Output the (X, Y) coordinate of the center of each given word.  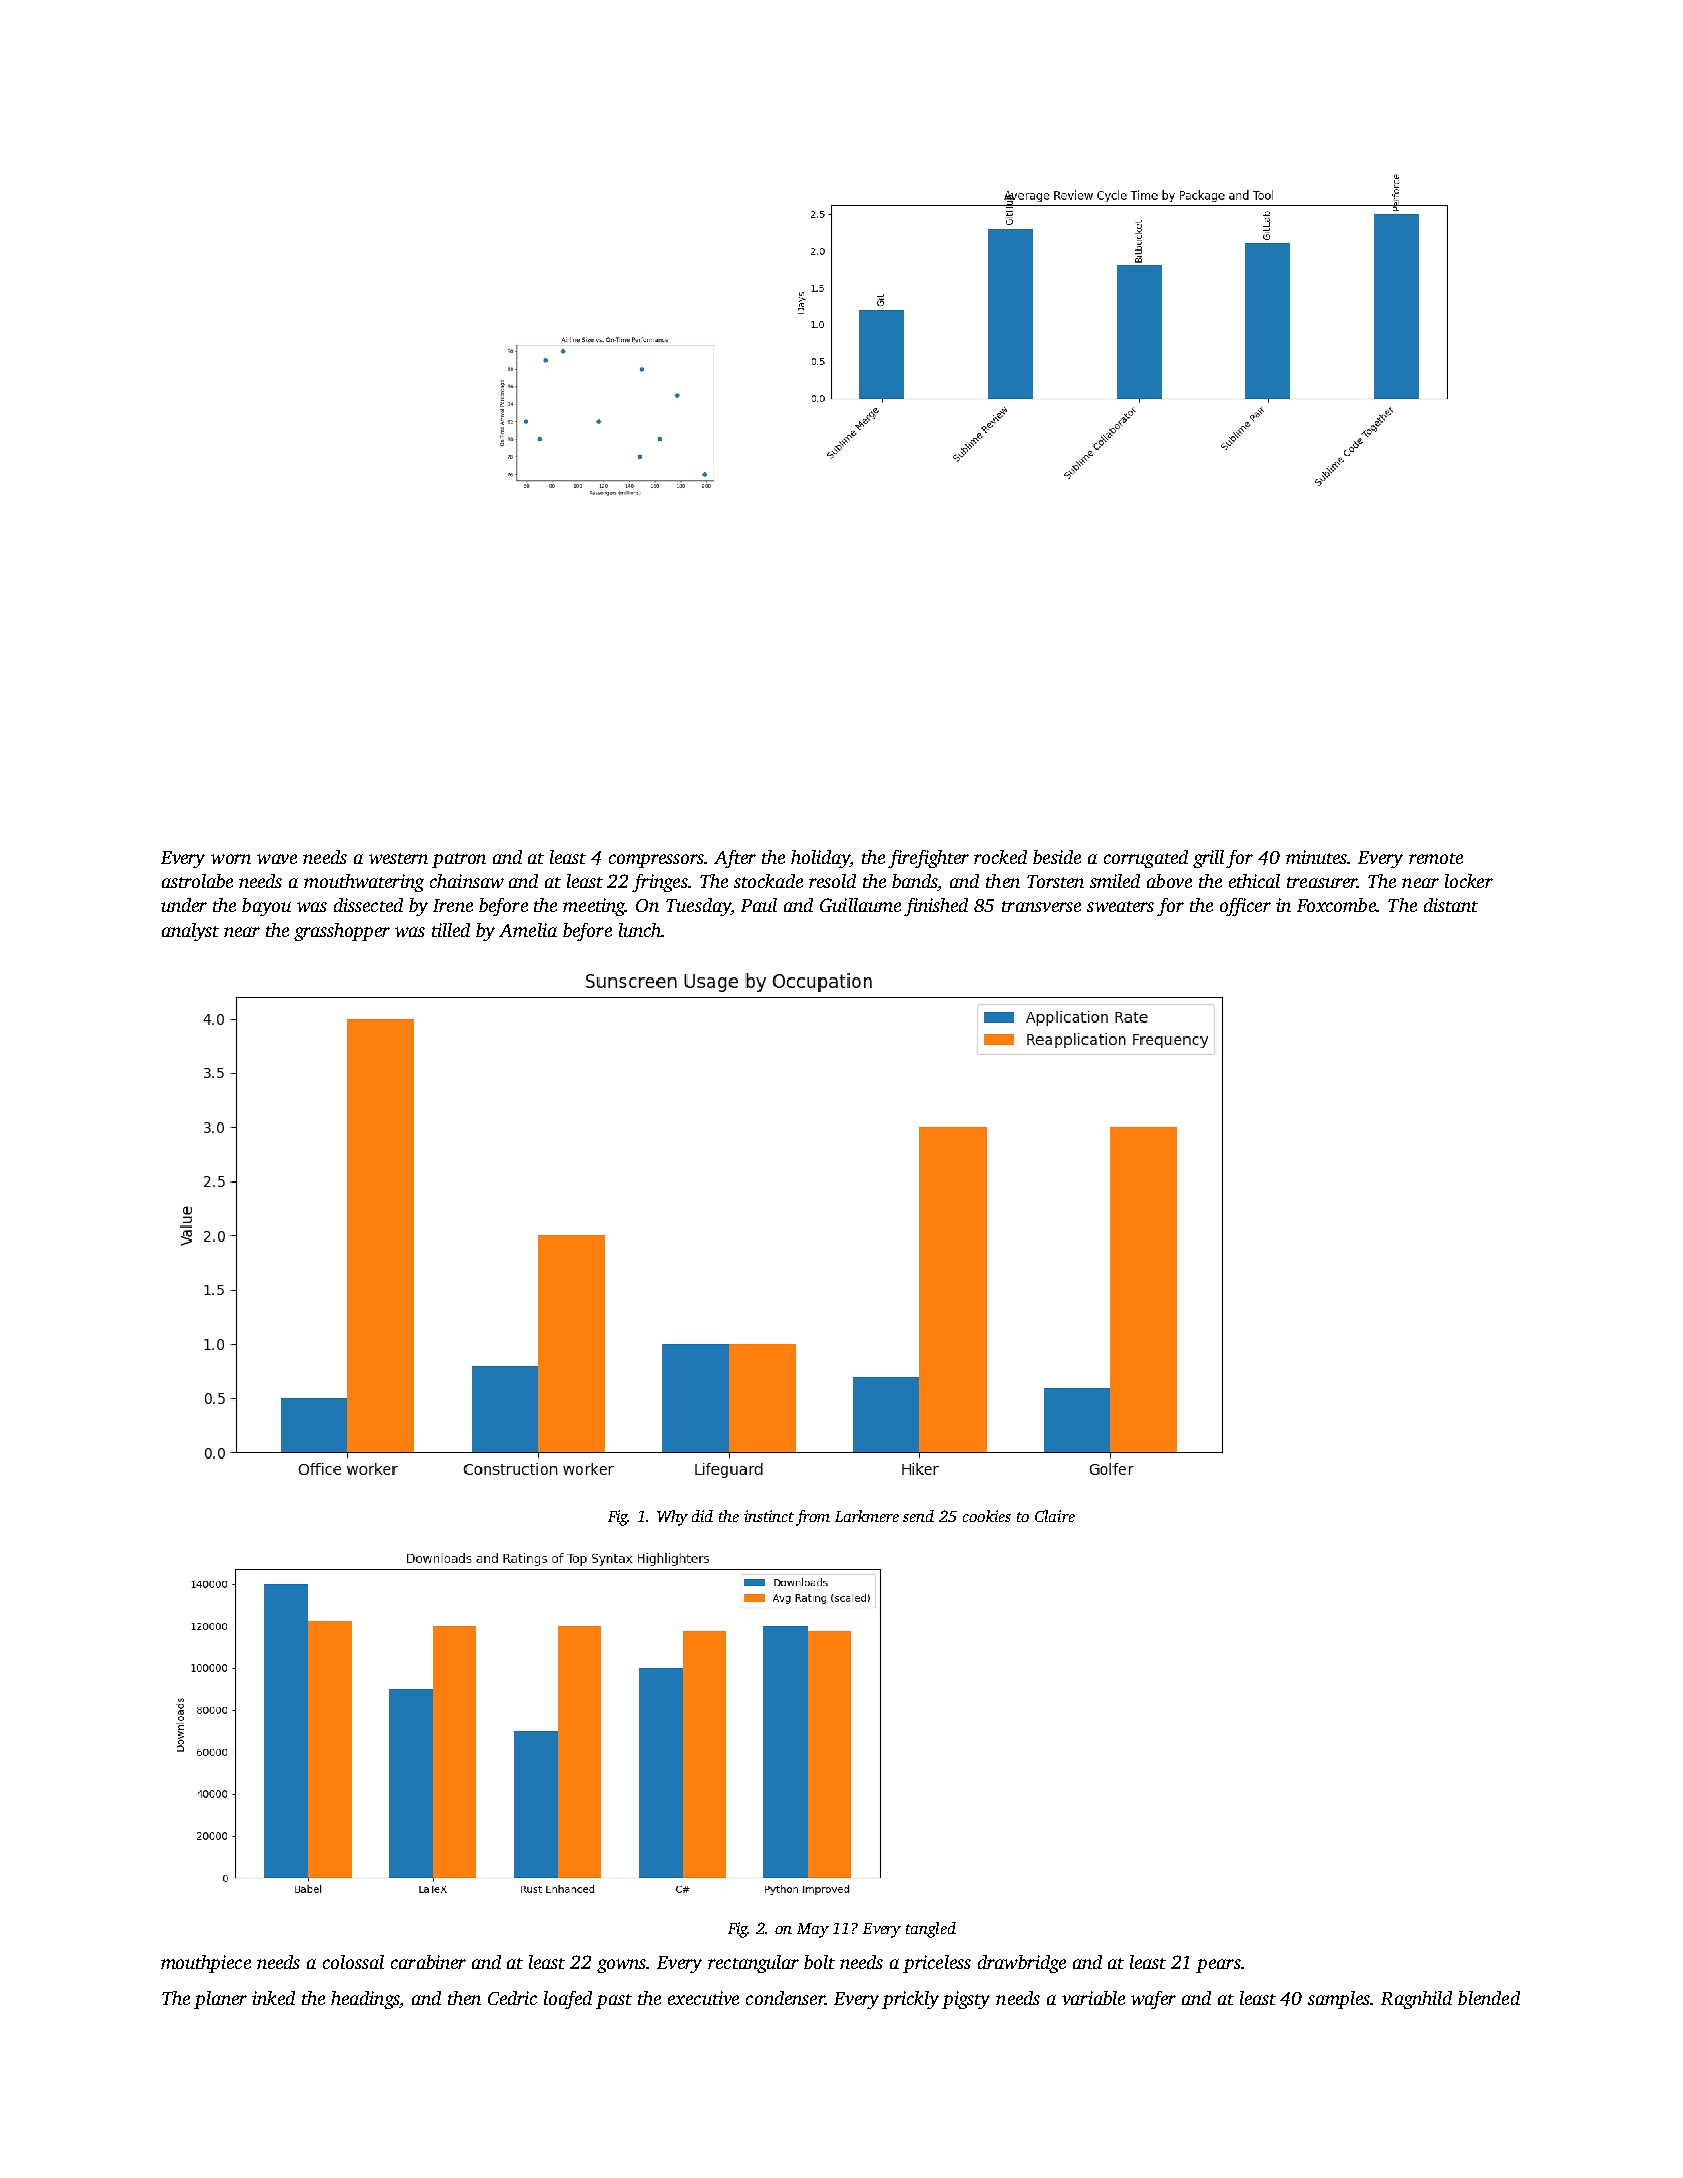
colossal (353, 1962)
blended (1489, 1998)
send (918, 1516)
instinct (769, 1516)
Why (672, 1518)
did (702, 1516)
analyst (190, 932)
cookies (987, 1516)
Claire (1055, 1516)
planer (220, 2000)
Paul (759, 905)
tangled (931, 1930)
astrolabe (197, 881)
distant (1451, 905)
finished (936, 907)
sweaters (1120, 906)
